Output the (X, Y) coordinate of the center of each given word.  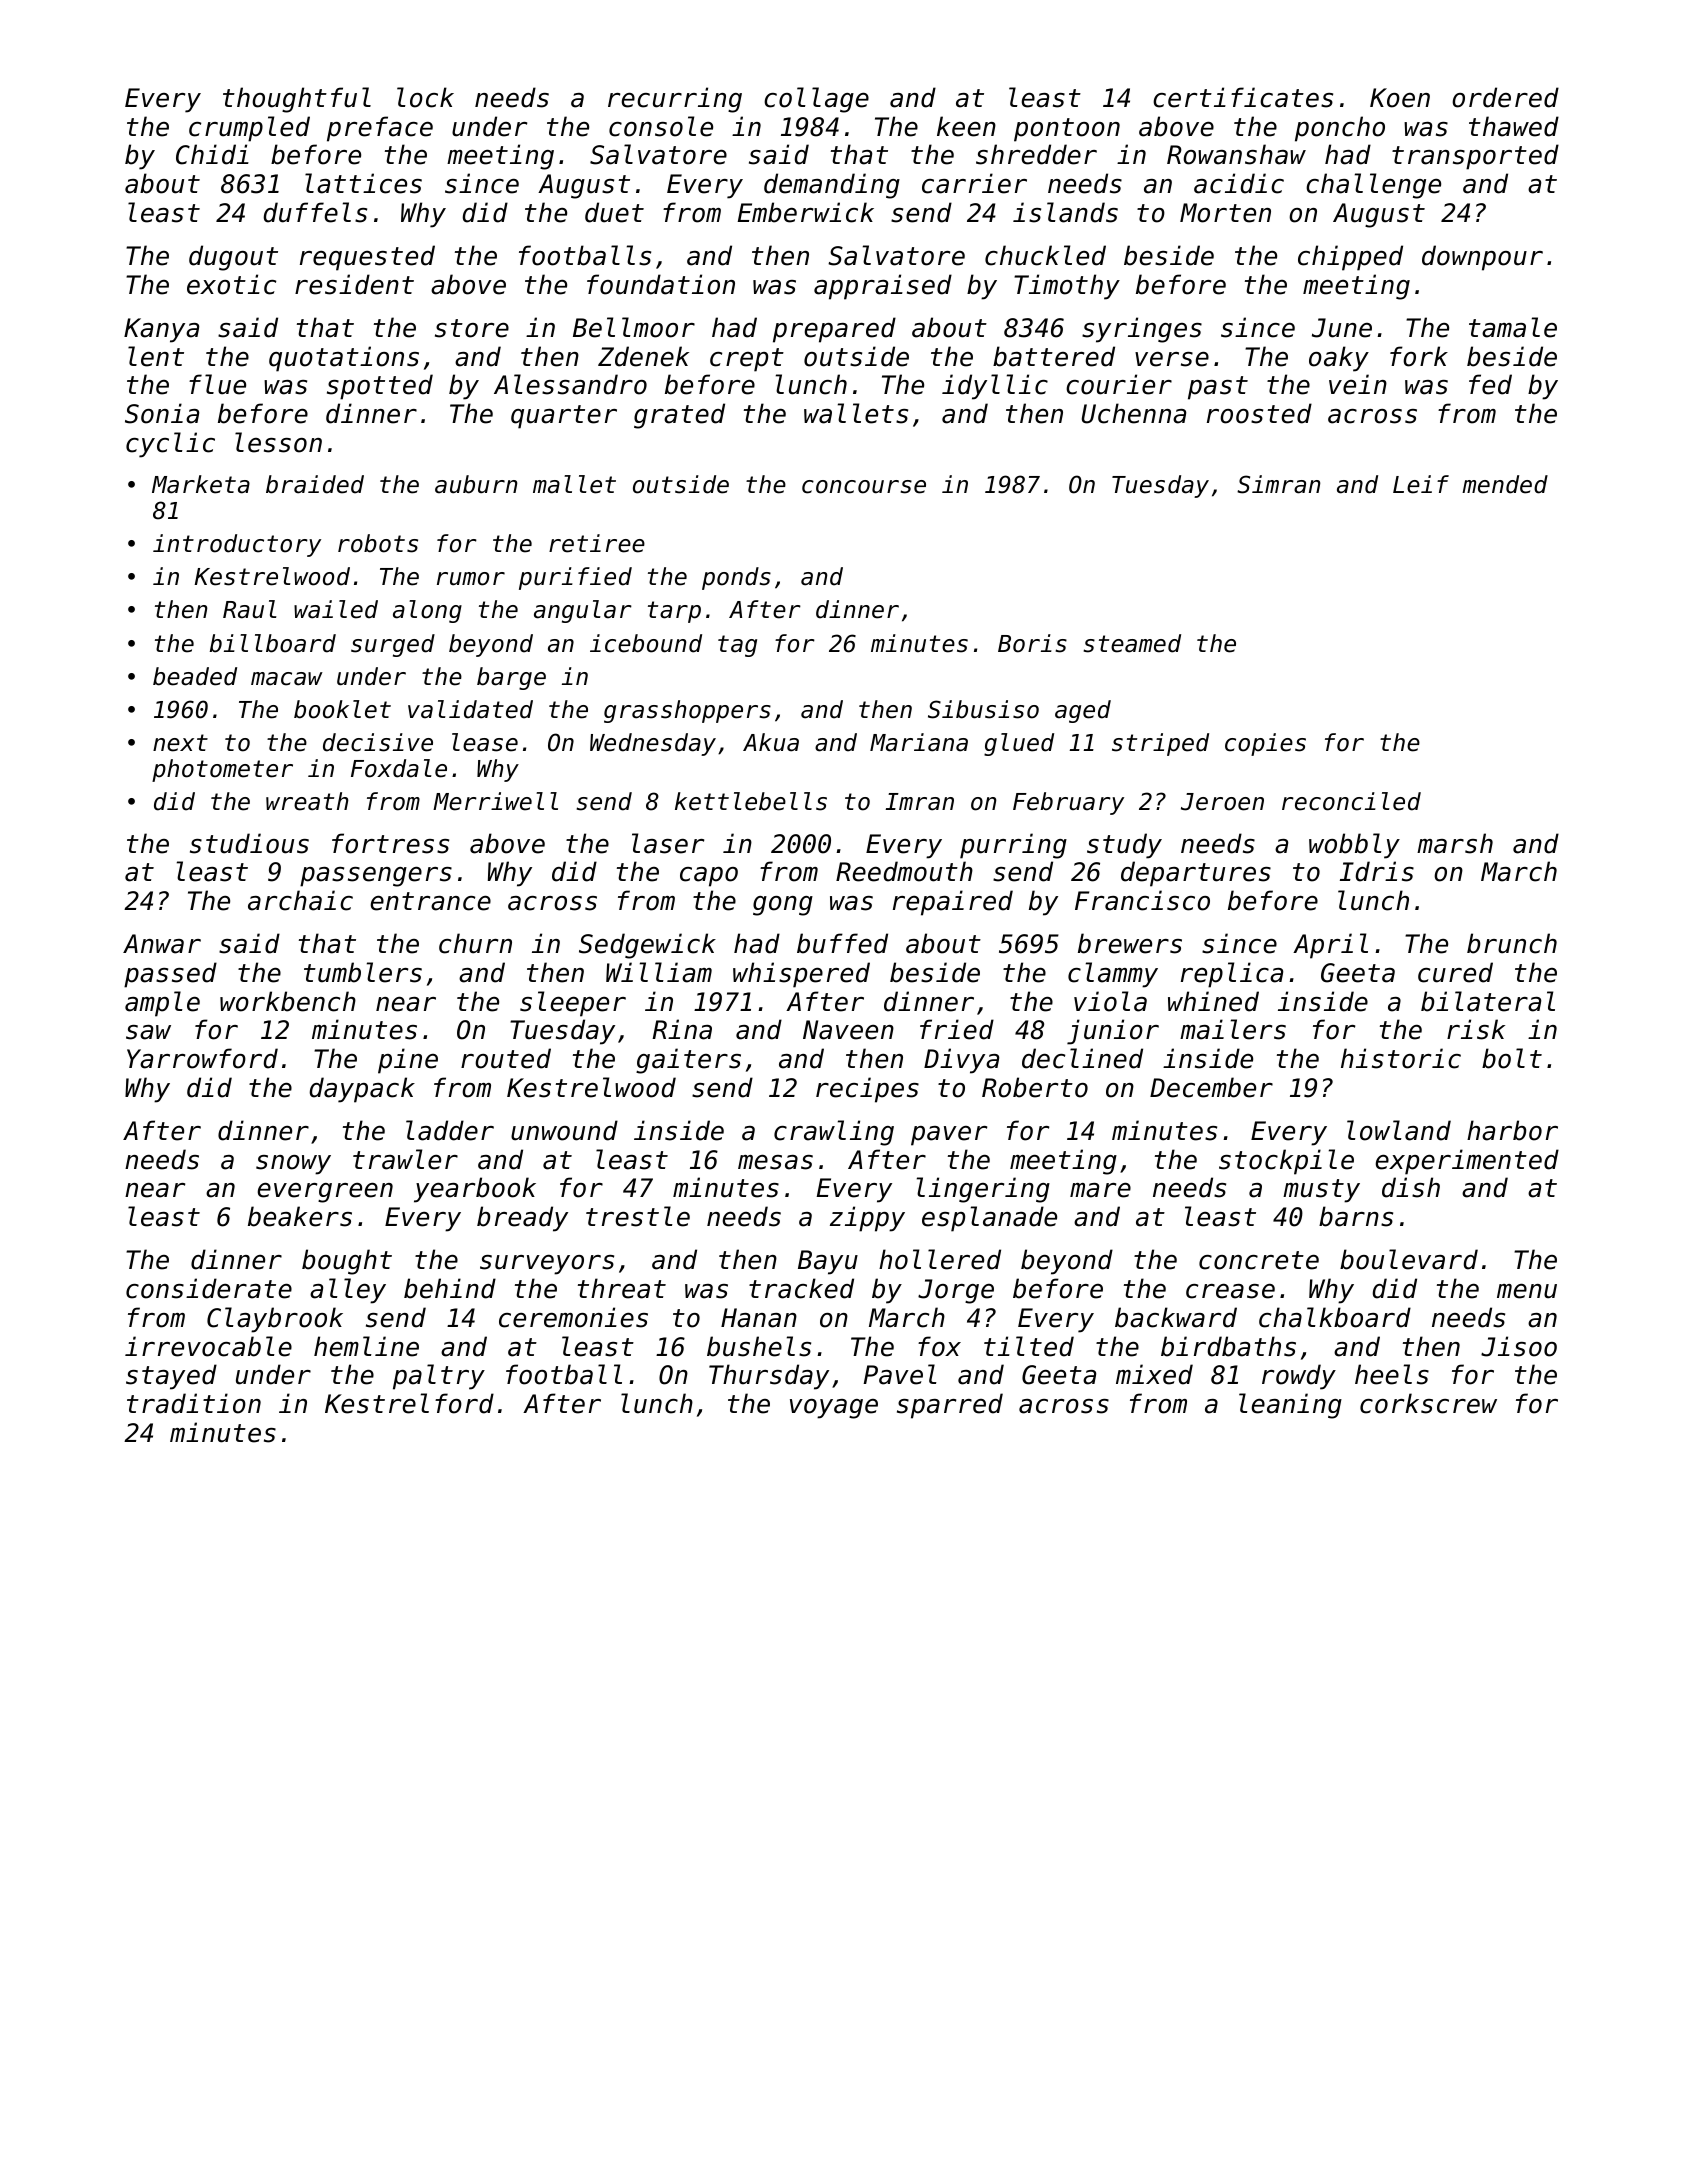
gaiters (688, 1061)
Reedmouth (904, 871)
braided (315, 484)
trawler (405, 1159)
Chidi (212, 154)
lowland (1399, 1130)
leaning (1290, 1406)
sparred (950, 1406)
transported (1475, 157)
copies (1265, 744)
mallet (574, 484)
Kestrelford (409, 1403)
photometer (222, 770)
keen (966, 126)
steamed (1132, 643)
